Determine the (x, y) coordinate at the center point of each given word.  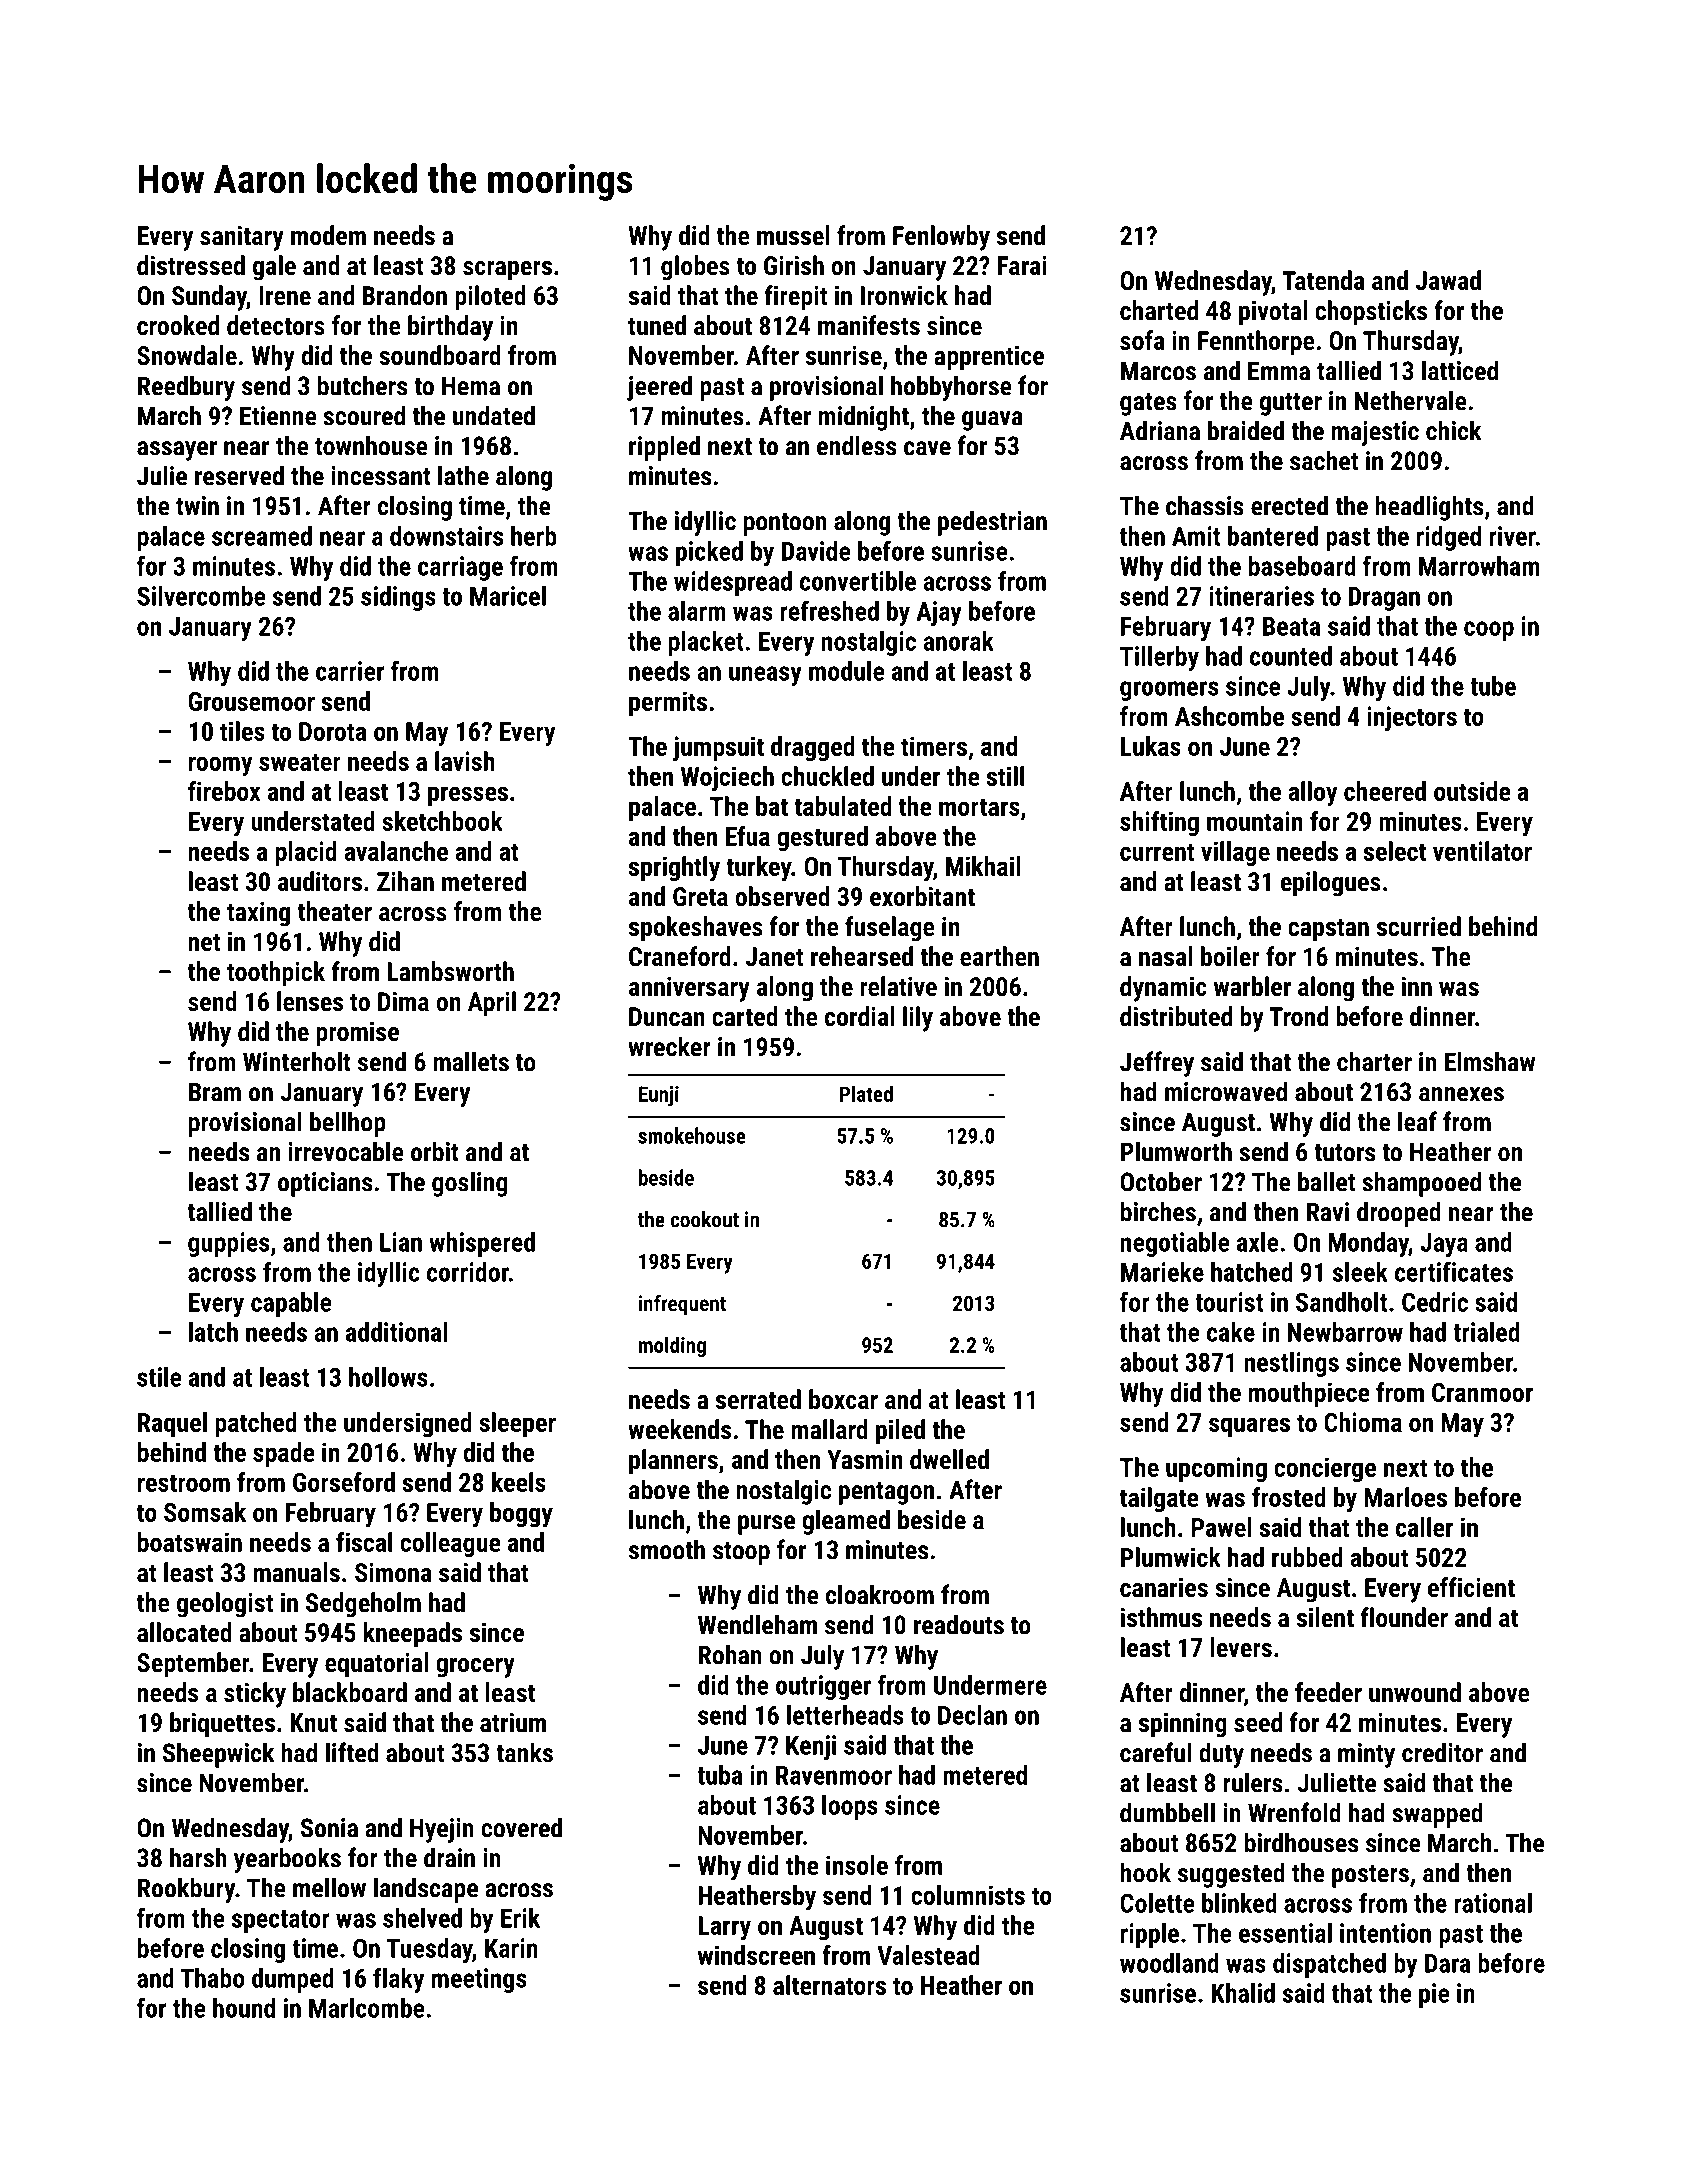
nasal (1166, 956)
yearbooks (287, 1860)
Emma (1279, 371)
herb (534, 536)
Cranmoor (1482, 1392)
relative (898, 986)
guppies (228, 1244)
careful (1156, 1752)
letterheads (845, 1715)
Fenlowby (941, 238)
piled (900, 1432)
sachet (1324, 460)
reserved (239, 475)
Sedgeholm (363, 1605)
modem (328, 235)
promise (357, 1034)
